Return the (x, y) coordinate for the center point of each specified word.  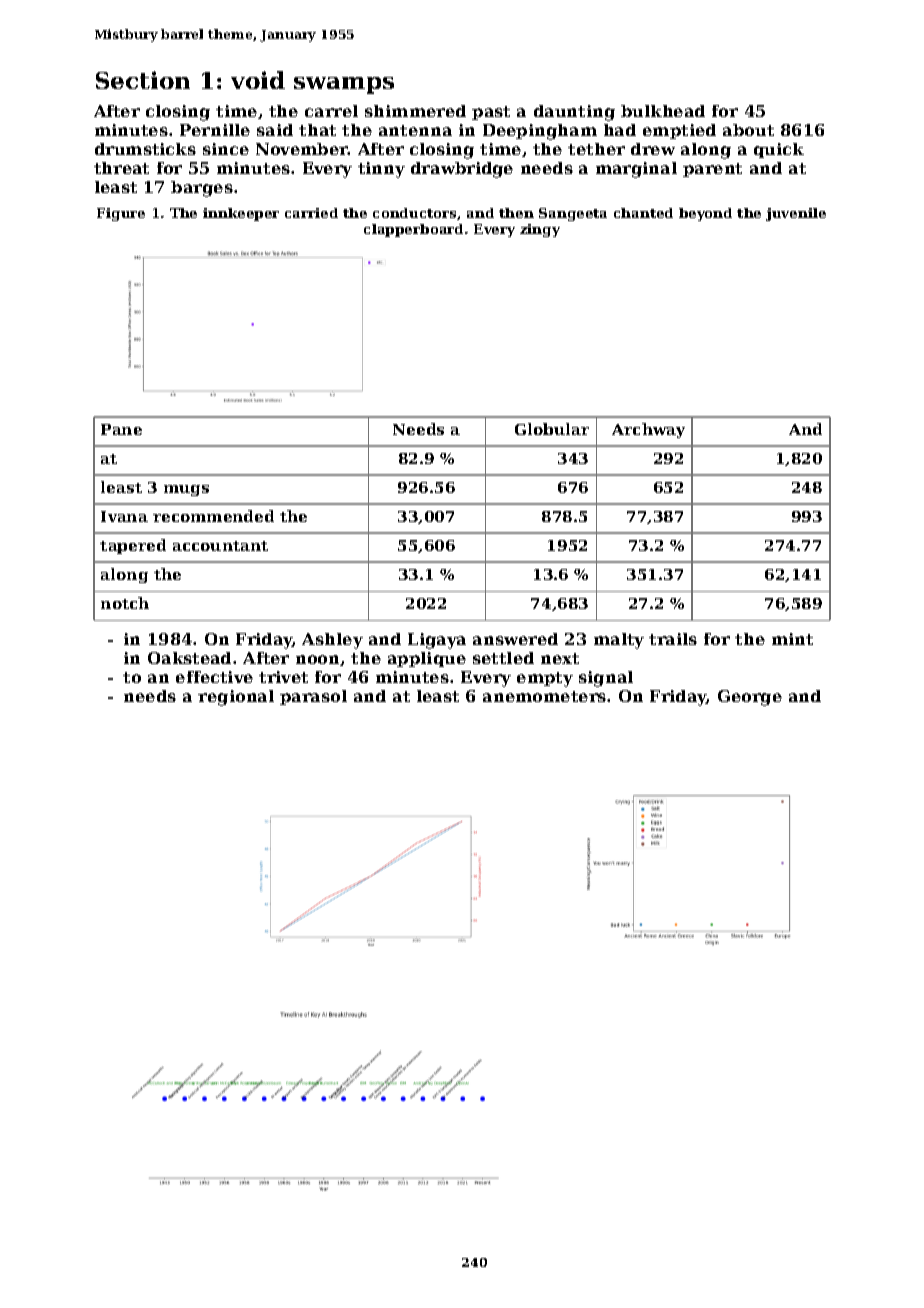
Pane (121, 429)
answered (515, 639)
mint (792, 639)
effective (214, 677)
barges (202, 189)
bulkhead (663, 111)
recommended (213, 516)
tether (596, 149)
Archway (648, 430)
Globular (552, 429)
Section (143, 80)
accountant (220, 546)
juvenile (796, 214)
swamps (344, 85)
